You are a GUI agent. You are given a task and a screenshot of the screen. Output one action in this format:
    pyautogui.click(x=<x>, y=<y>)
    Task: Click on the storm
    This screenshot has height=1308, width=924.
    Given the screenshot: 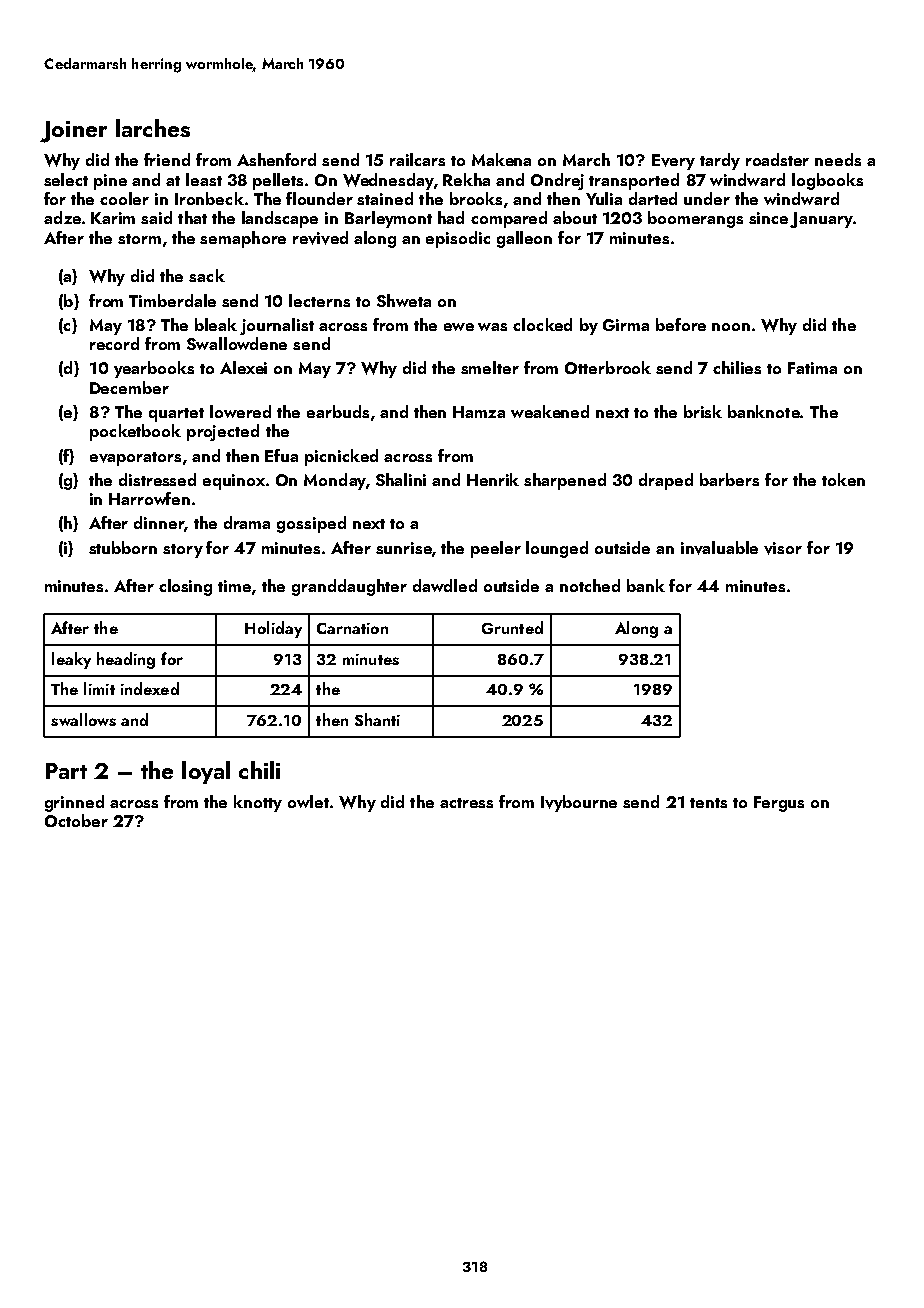 What is the action you would take?
    pyautogui.click(x=139, y=239)
